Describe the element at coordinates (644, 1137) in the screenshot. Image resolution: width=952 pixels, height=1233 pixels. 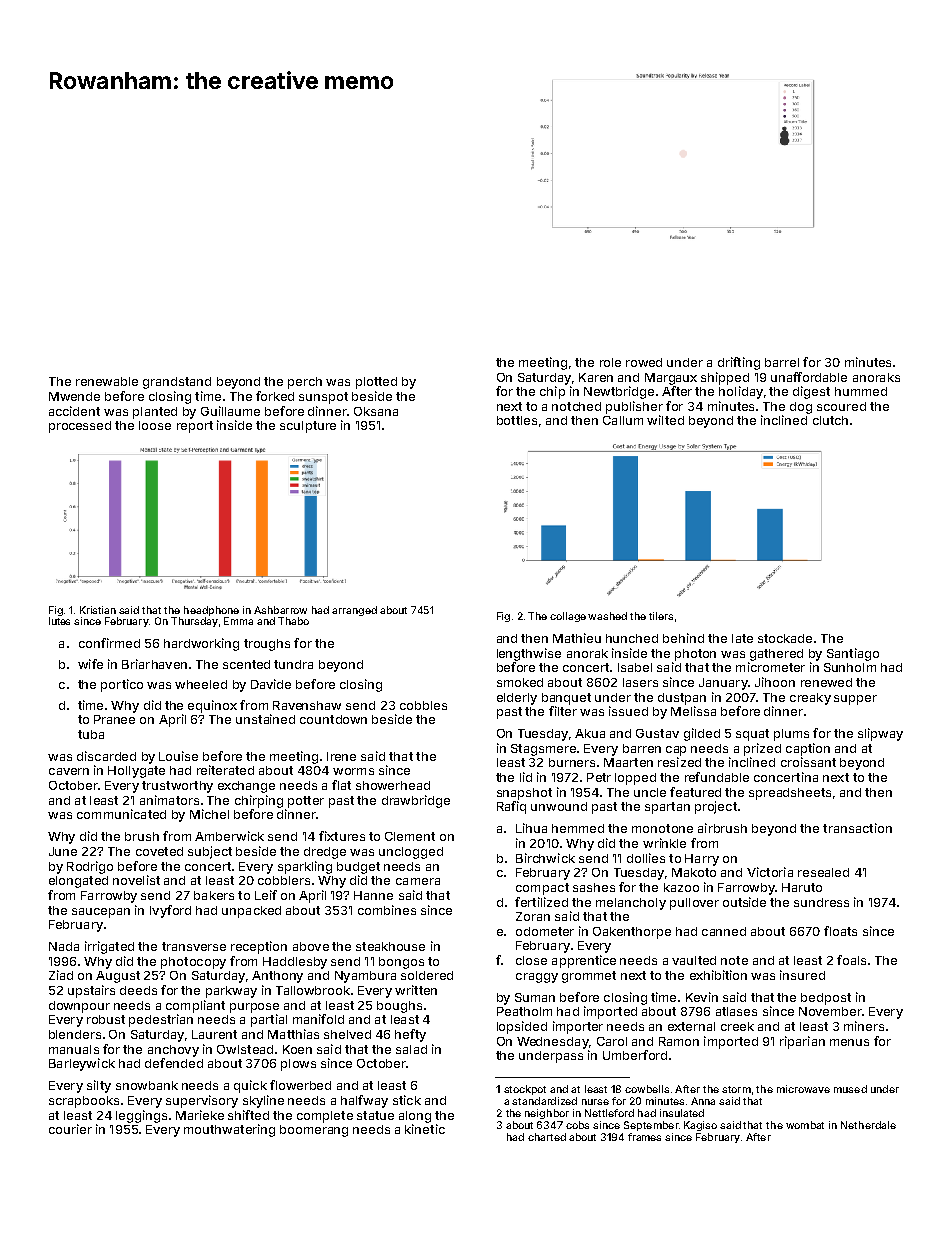
I see `frames` at that location.
